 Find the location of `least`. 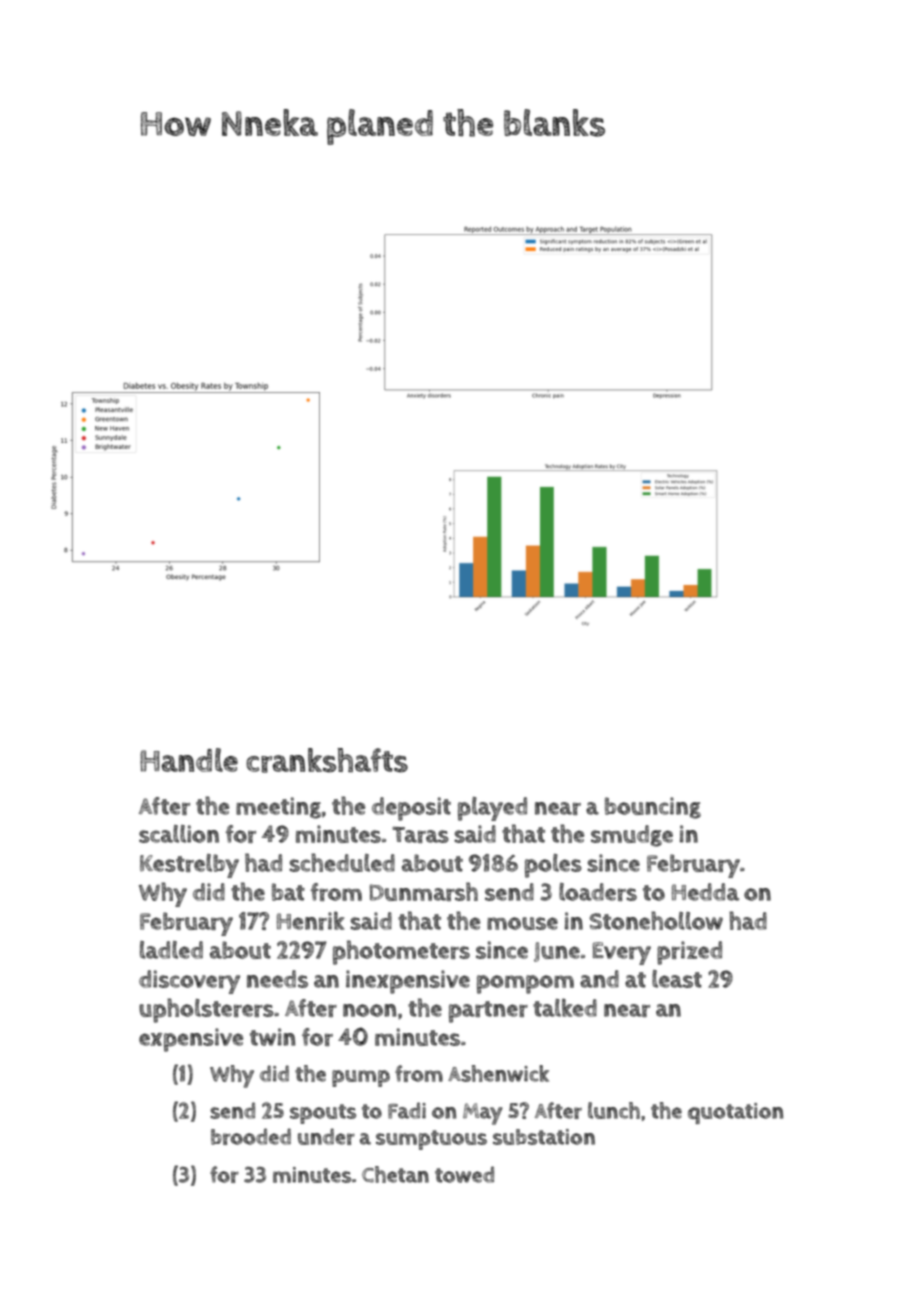

least is located at coordinates (677, 979).
